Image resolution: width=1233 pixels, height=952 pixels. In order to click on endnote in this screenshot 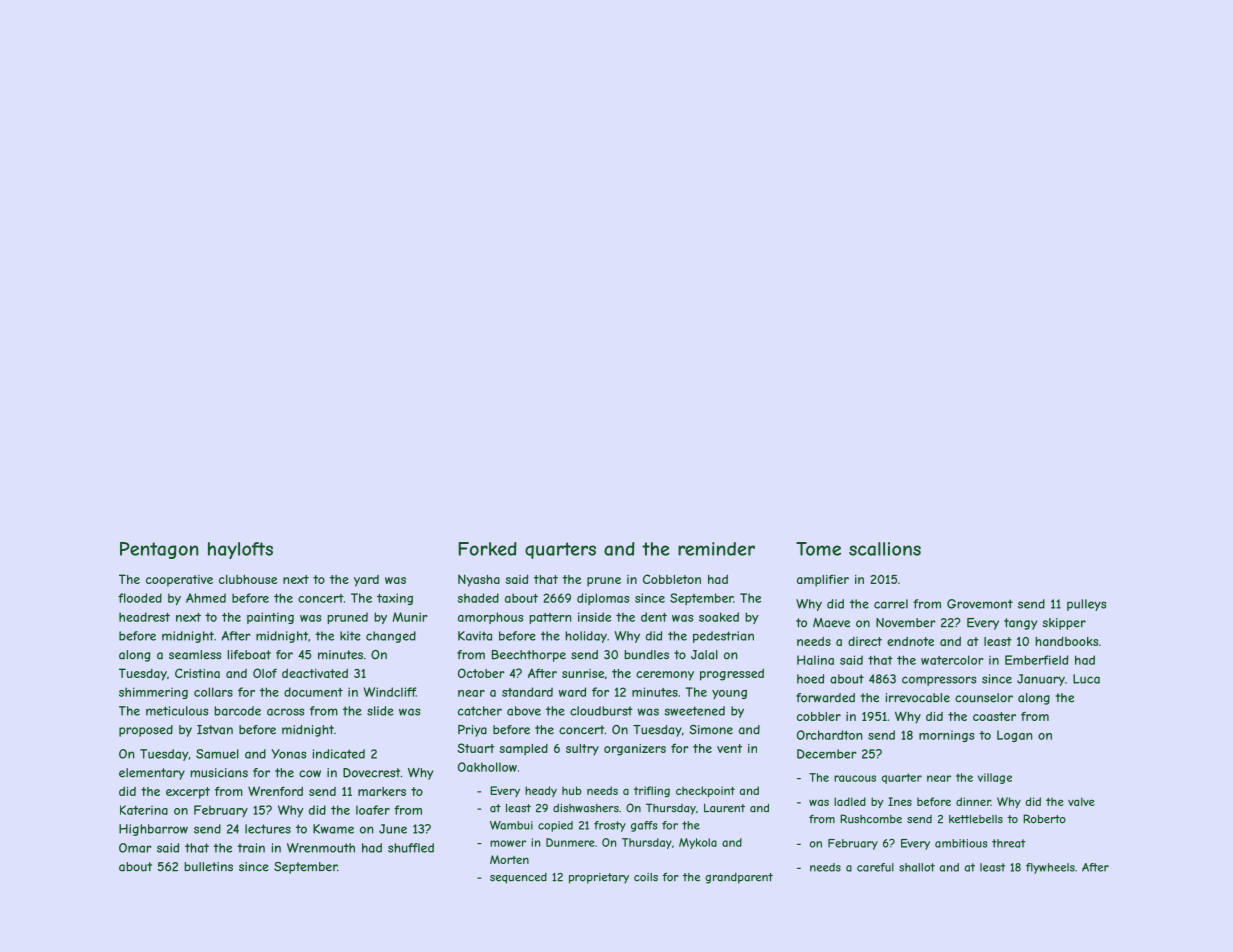, I will do `click(910, 641)`.
